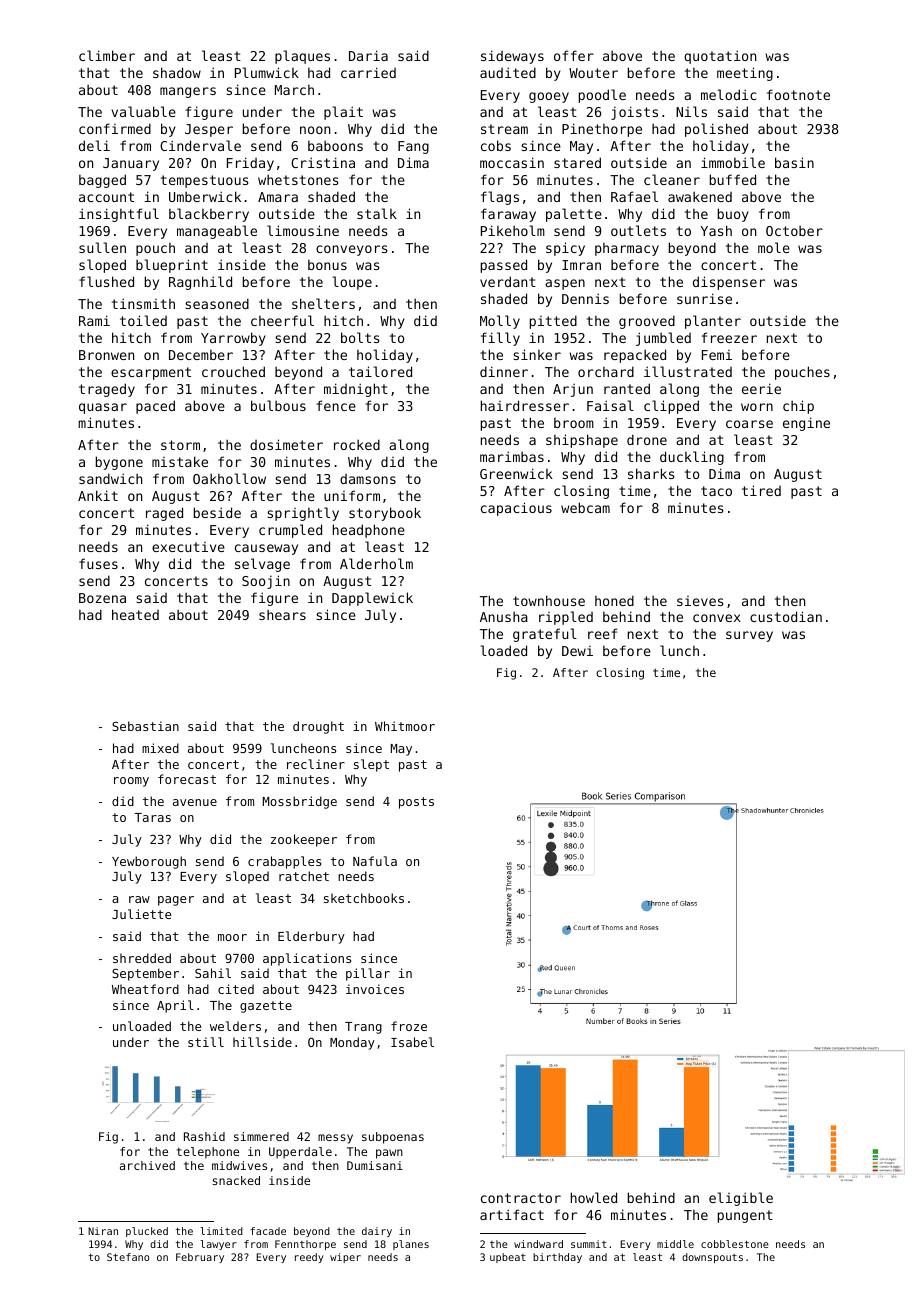  What do you see at coordinates (107, 55) in the screenshot?
I see `climber` at bounding box center [107, 55].
